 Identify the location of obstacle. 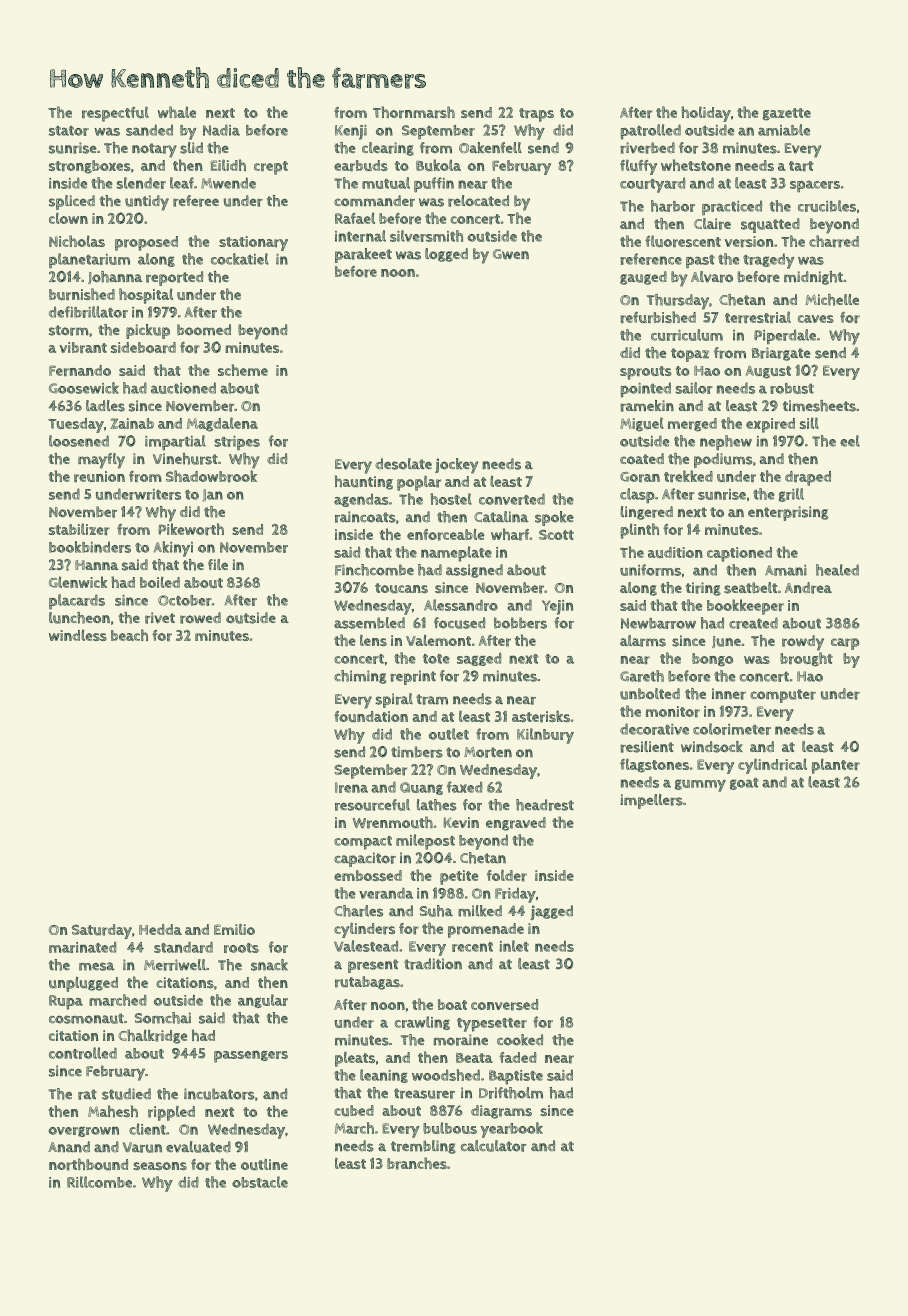
(260, 1182).
